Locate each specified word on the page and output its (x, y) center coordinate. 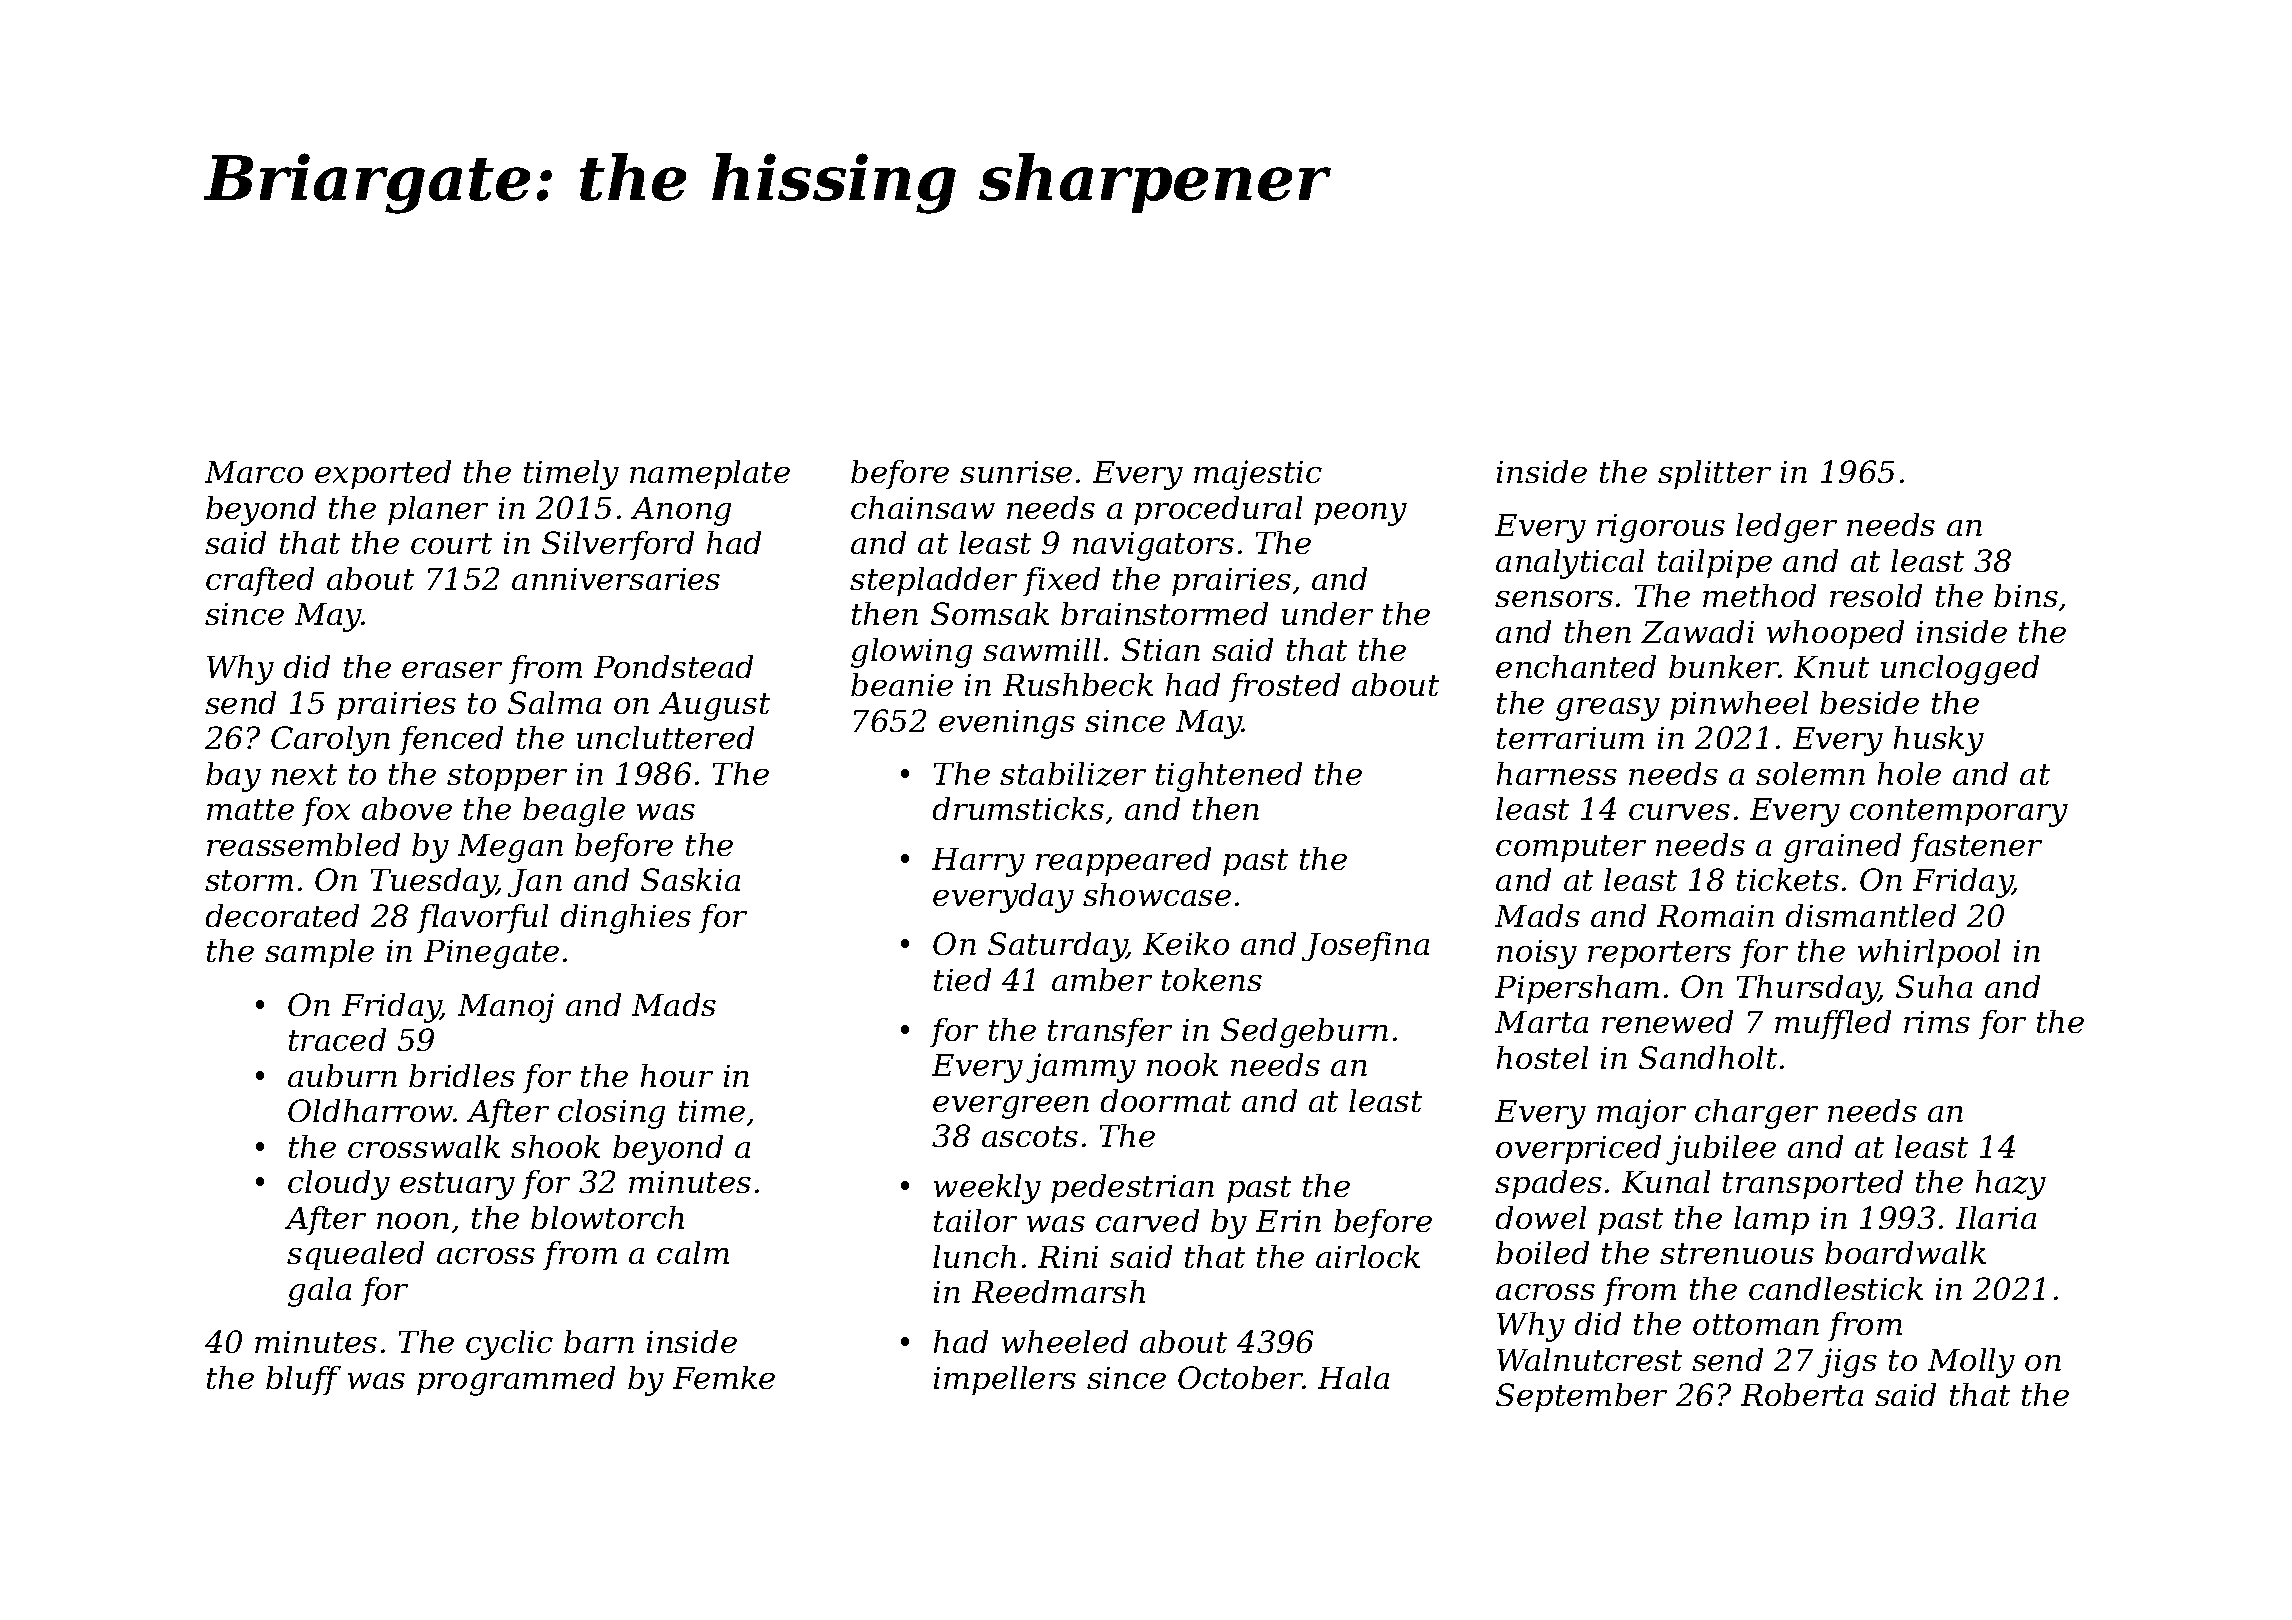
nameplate (710, 474)
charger (1756, 1114)
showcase (1157, 894)
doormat (1166, 1100)
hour (677, 1075)
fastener (1976, 847)
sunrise (1016, 472)
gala (319, 1292)
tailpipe (1715, 563)
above (407, 808)
